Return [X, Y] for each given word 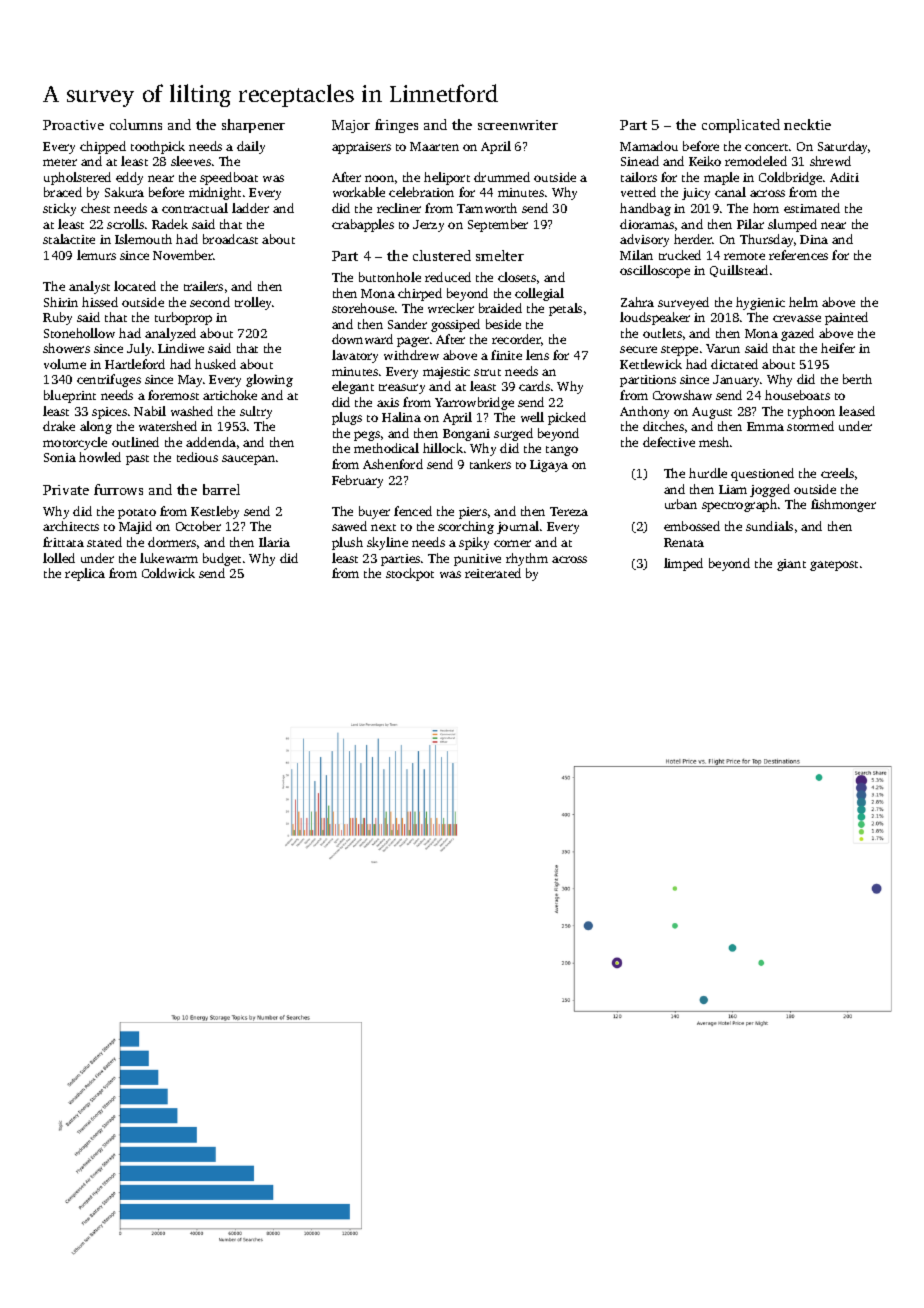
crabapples [363, 225]
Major [351, 126]
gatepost [834, 566]
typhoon [811, 412]
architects [71, 526]
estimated [812, 208]
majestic [446, 373]
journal [518, 527]
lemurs [96, 255]
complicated [741, 126]
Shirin [61, 302]
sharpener [253, 126]
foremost [173, 395]
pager [413, 342]
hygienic [760, 303]
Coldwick [168, 573]
